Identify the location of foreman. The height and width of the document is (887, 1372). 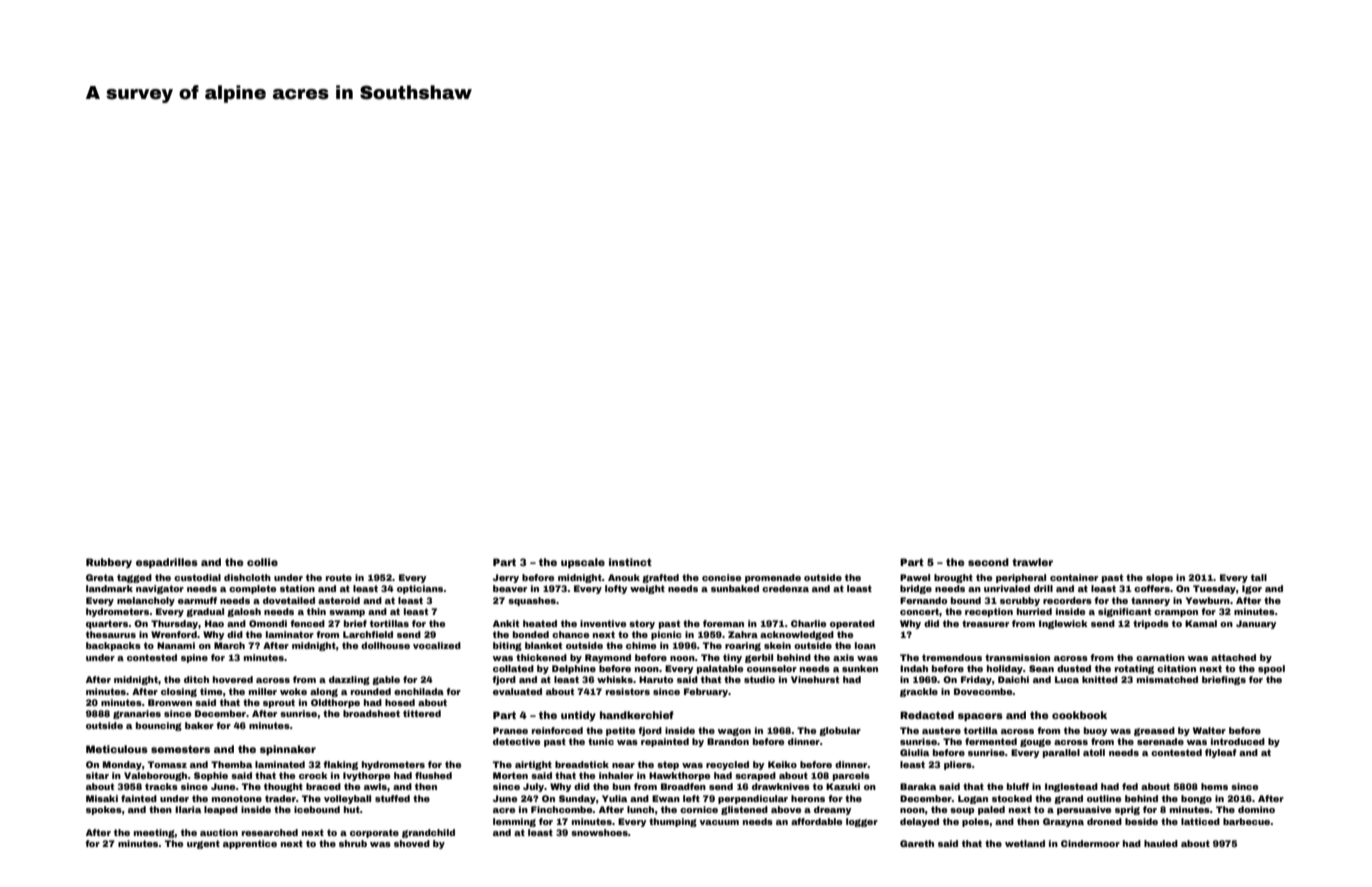
(723, 623).
